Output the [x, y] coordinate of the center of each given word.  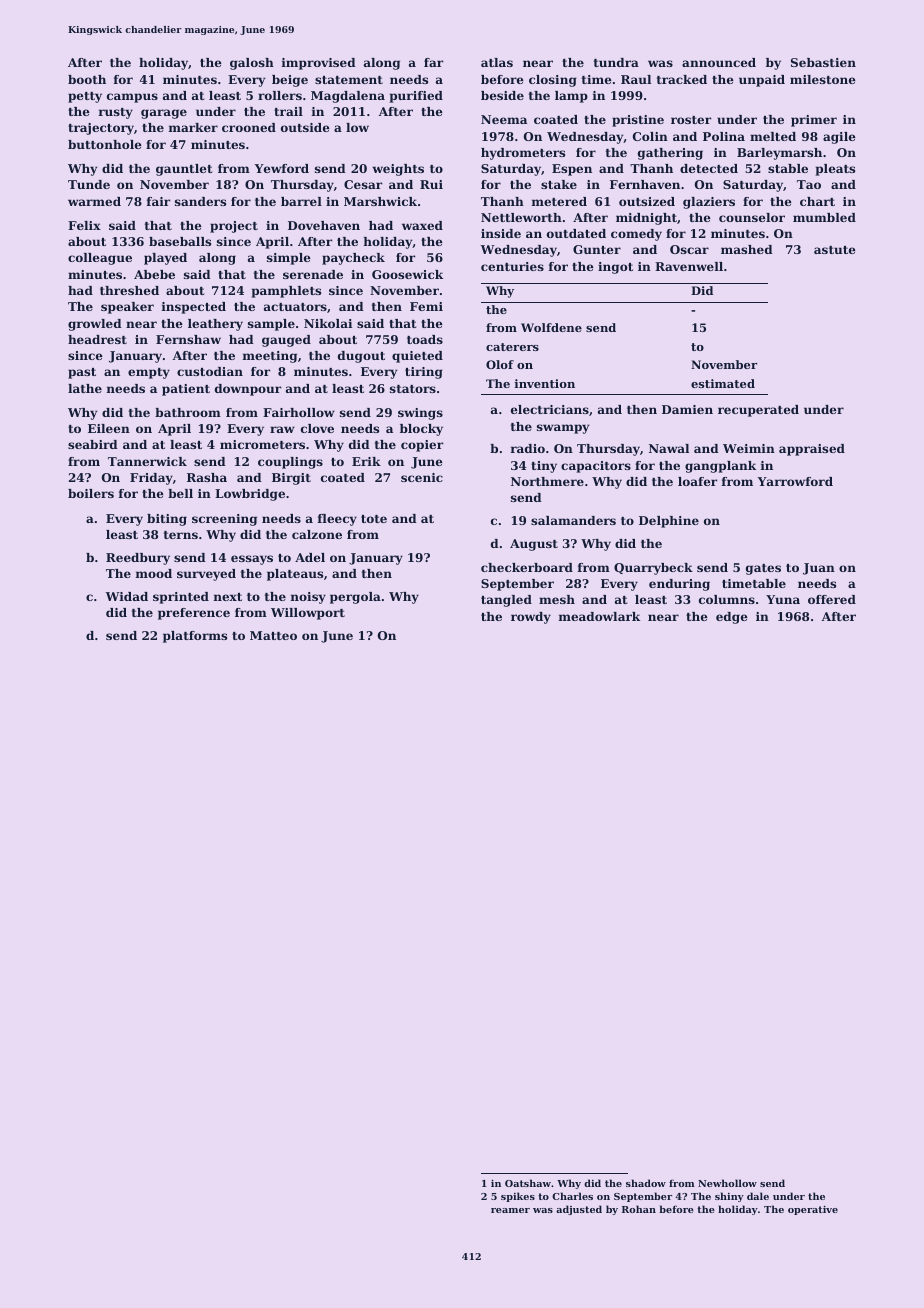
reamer [510, 1210]
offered [832, 599]
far [433, 62]
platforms [195, 637]
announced [719, 62]
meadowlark [599, 616]
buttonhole [105, 144]
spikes [518, 1197]
